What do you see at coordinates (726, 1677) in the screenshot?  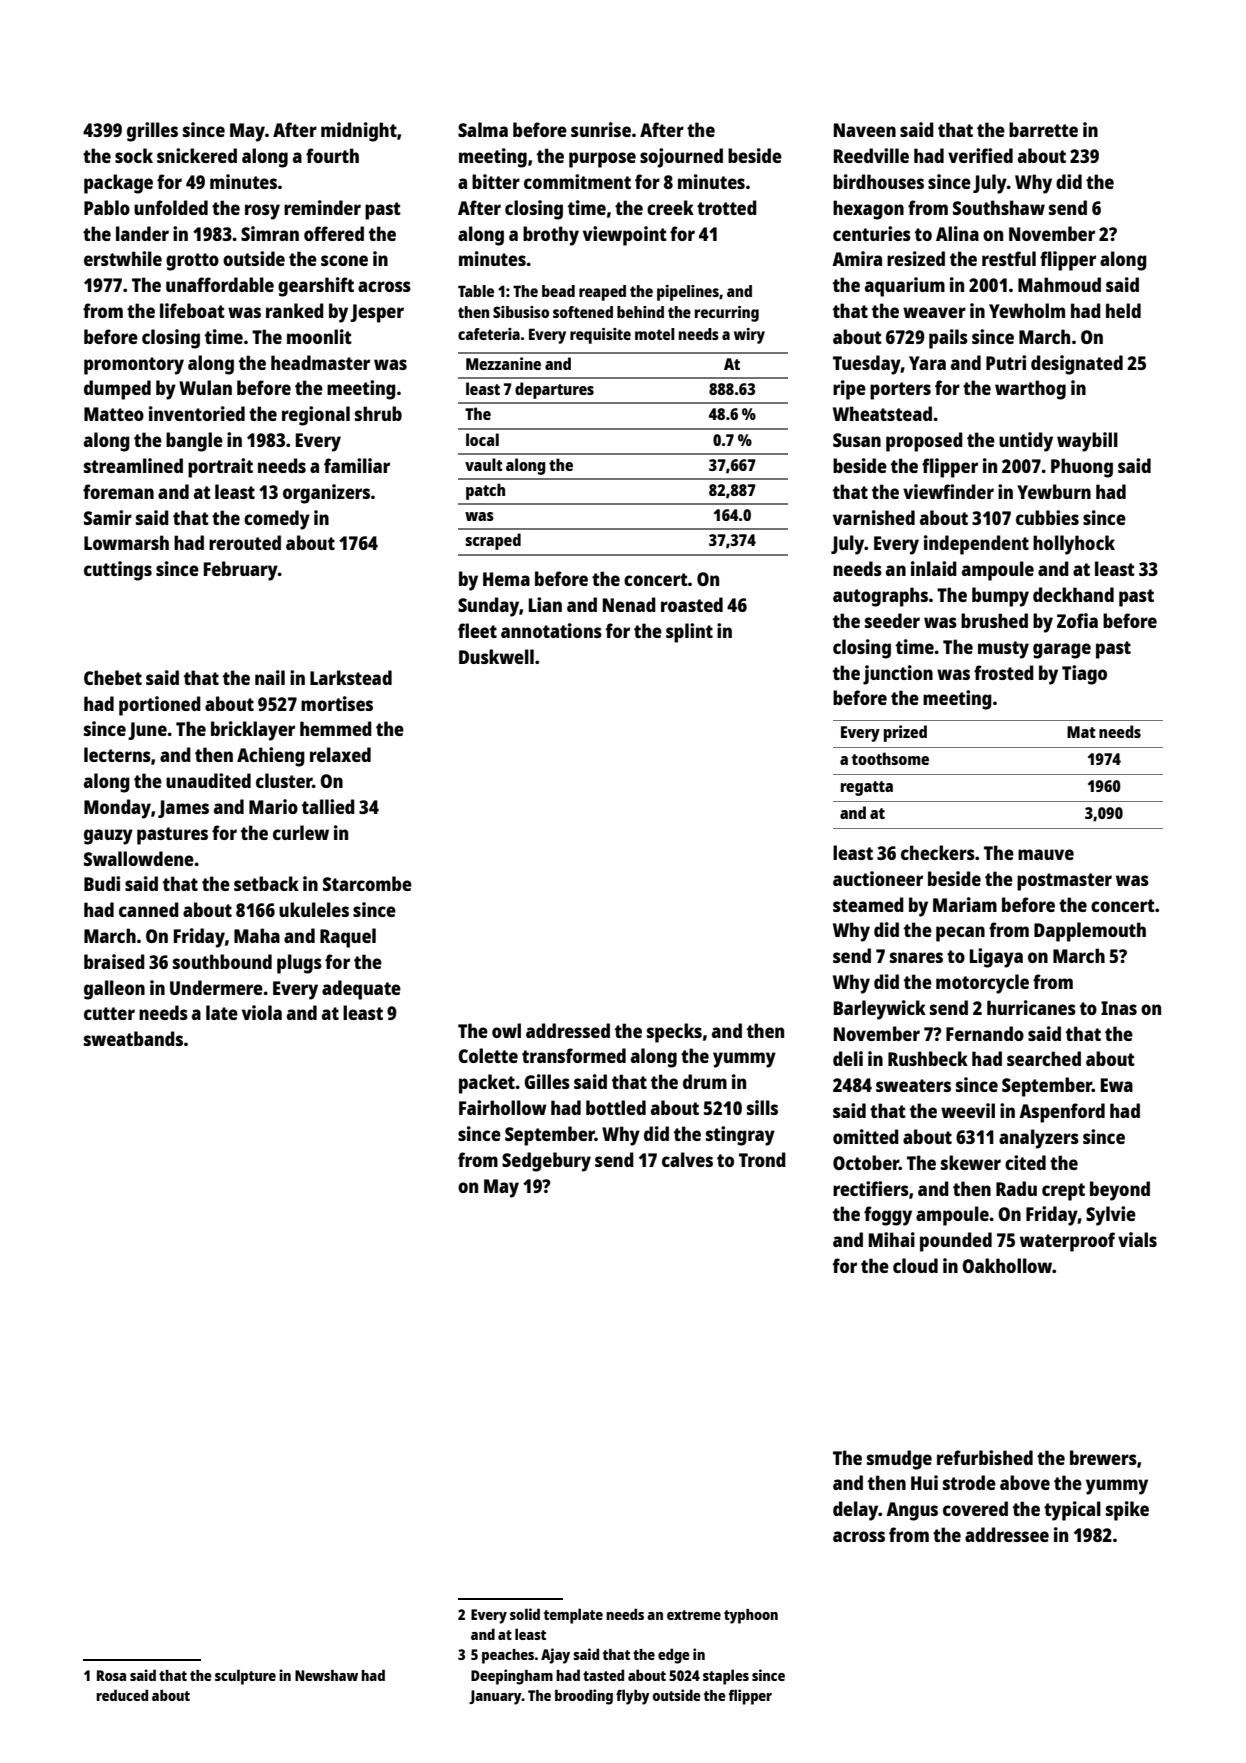 I see `staples` at bounding box center [726, 1677].
